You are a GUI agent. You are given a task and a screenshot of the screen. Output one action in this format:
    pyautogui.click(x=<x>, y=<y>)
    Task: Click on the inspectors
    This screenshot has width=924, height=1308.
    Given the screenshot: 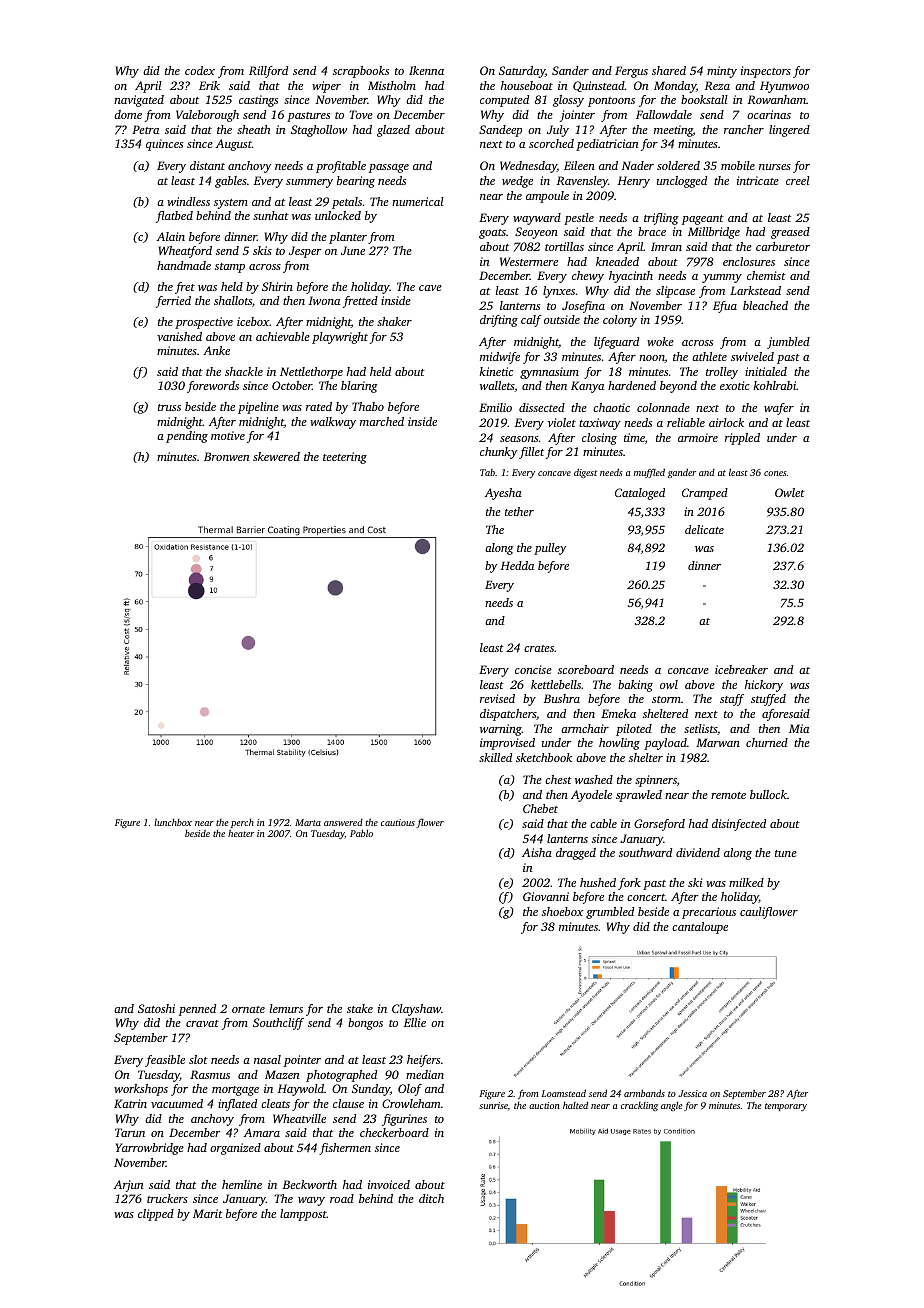 What is the action you would take?
    pyautogui.click(x=766, y=72)
